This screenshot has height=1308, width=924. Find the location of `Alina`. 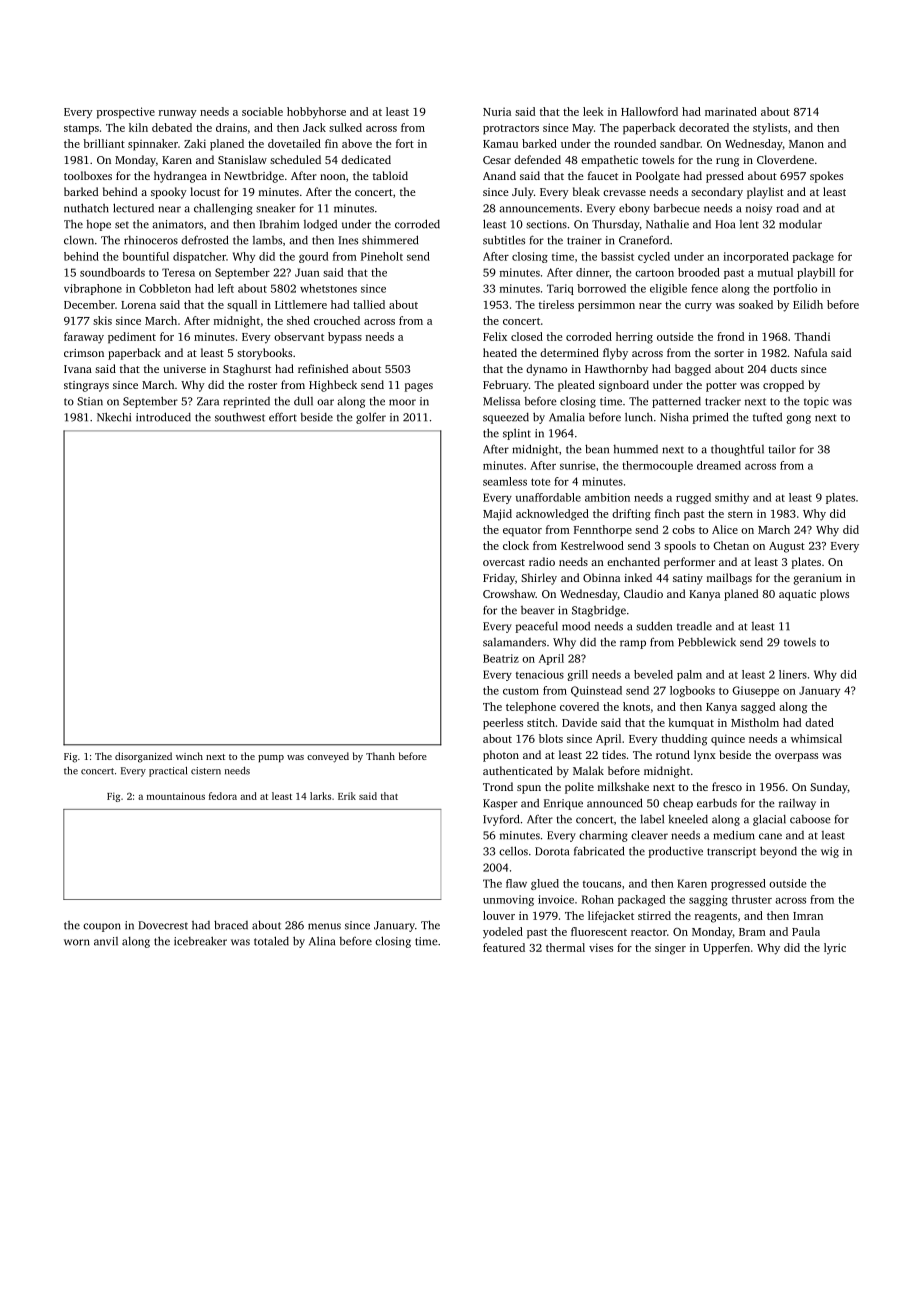

Alina is located at coordinates (322, 941).
